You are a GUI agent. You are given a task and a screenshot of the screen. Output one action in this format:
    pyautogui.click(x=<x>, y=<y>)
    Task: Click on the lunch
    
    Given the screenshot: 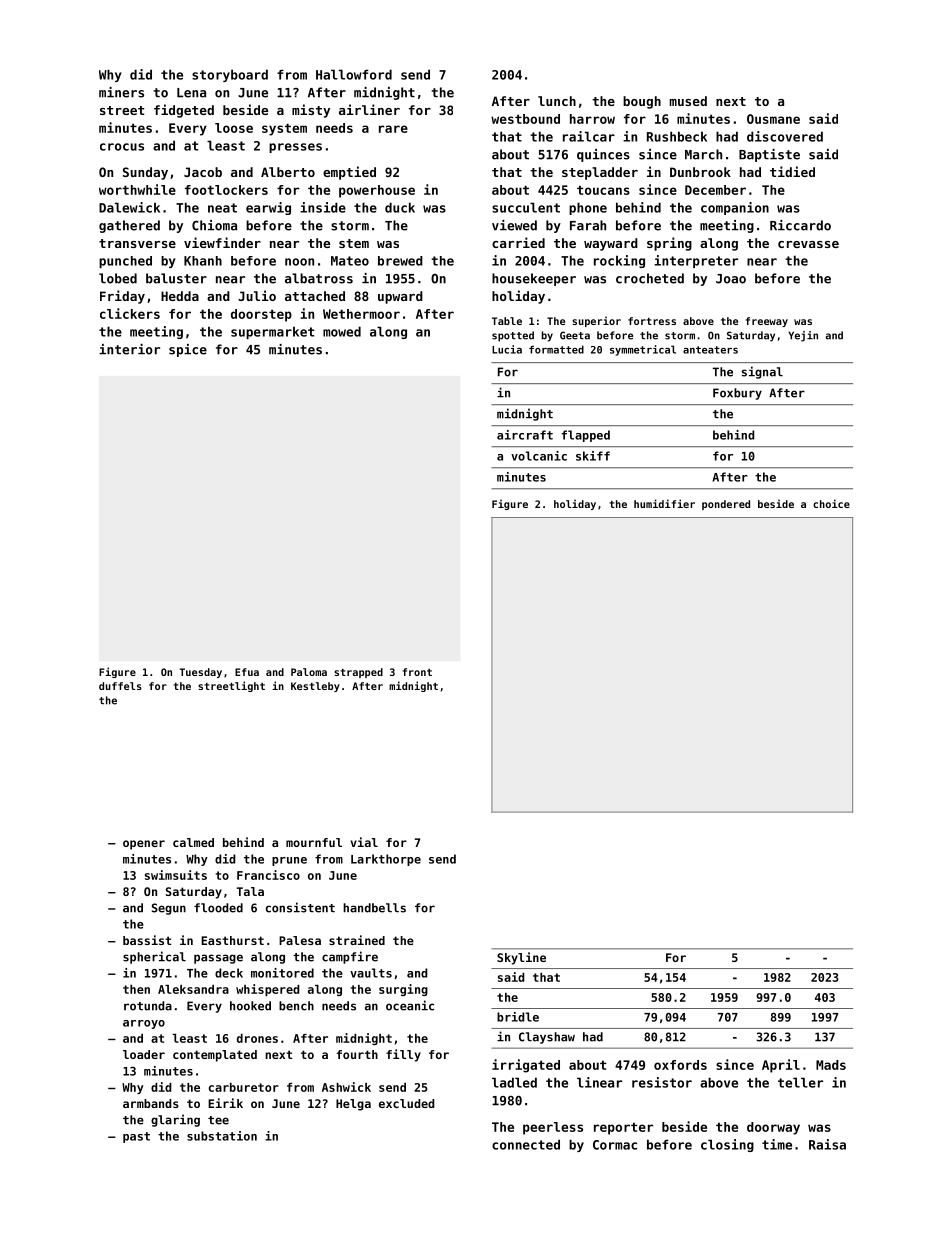 What is the action you would take?
    pyautogui.click(x=557, y=101)
